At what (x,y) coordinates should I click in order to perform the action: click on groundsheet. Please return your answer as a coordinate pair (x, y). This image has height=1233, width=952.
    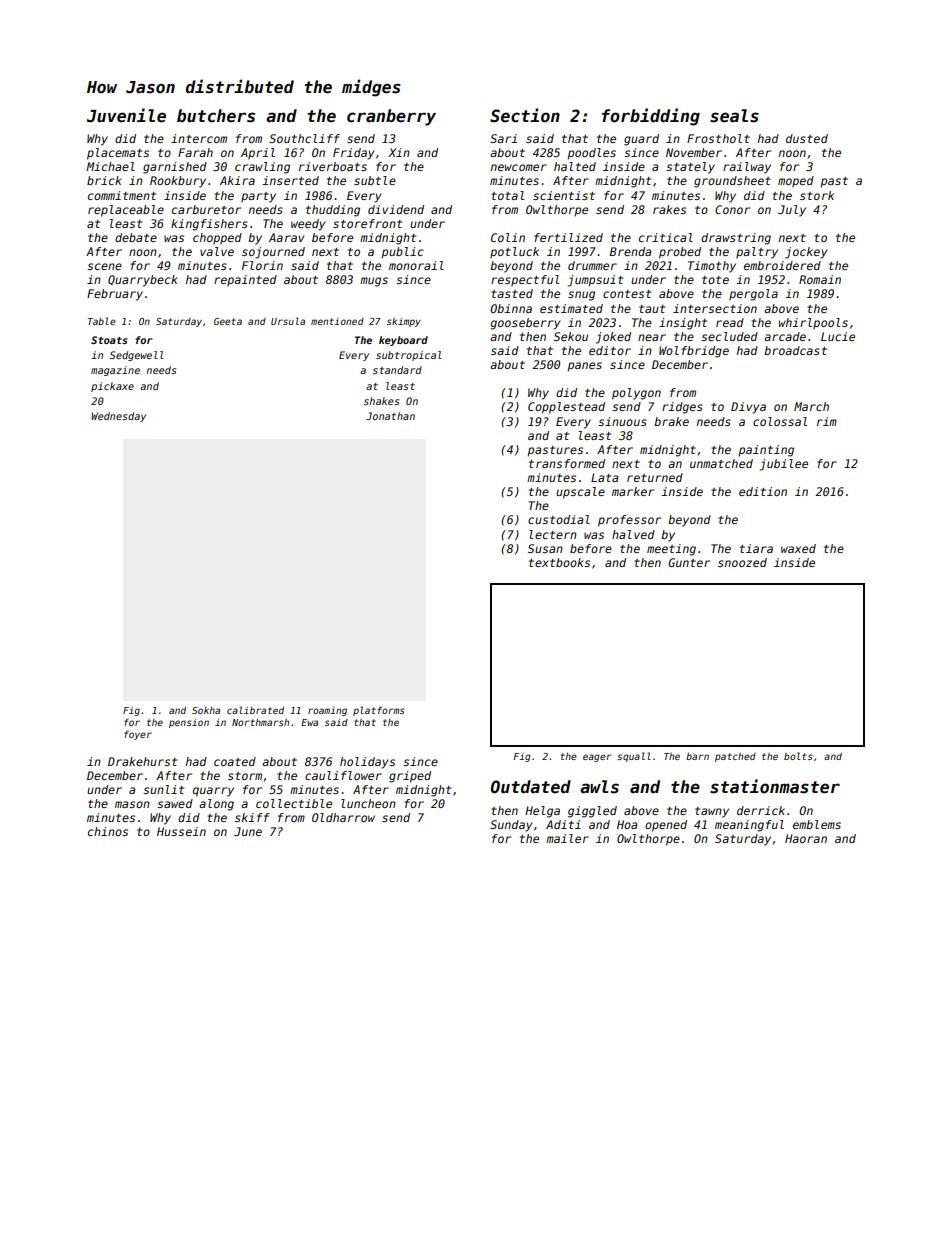
    Looking at the image, I should click on (732, 182).
